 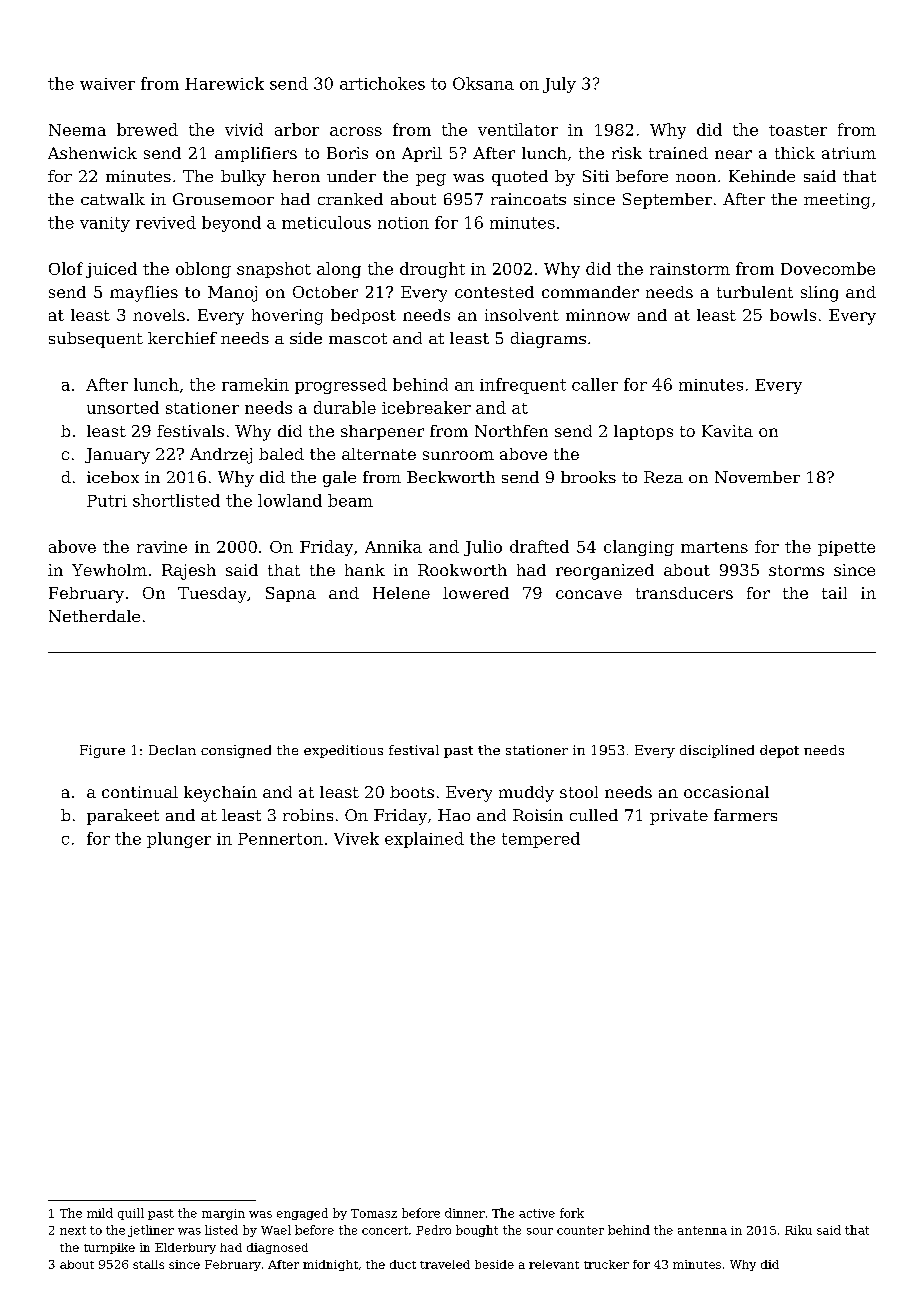 I want to click on Kavita, so click(x=727, y=431).
